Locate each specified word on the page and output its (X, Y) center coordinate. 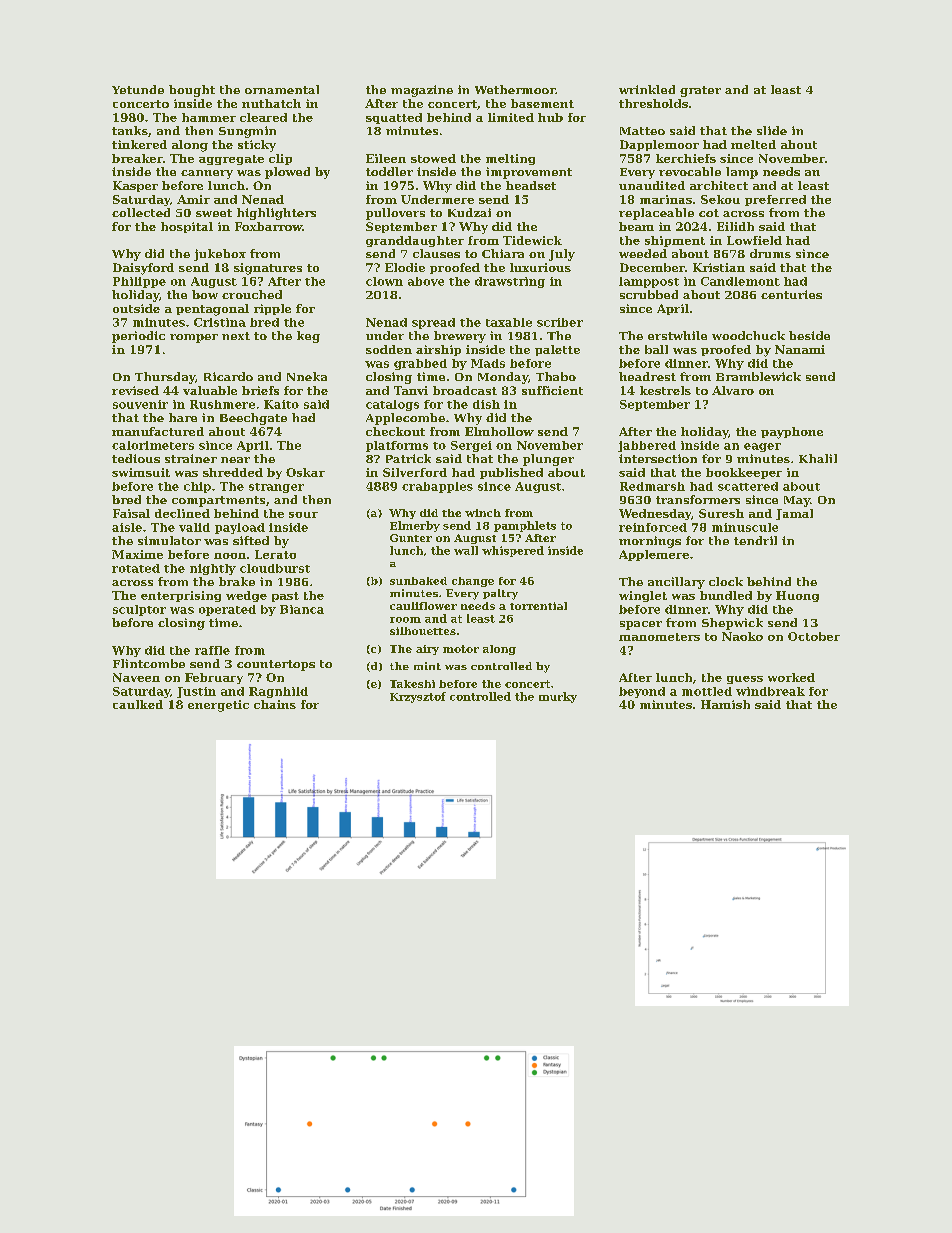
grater (700, 91)
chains (275, 704)
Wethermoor (515, 89)
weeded (643, 253)
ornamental (282, 89)
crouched (252, 294)
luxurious (540, 267)
